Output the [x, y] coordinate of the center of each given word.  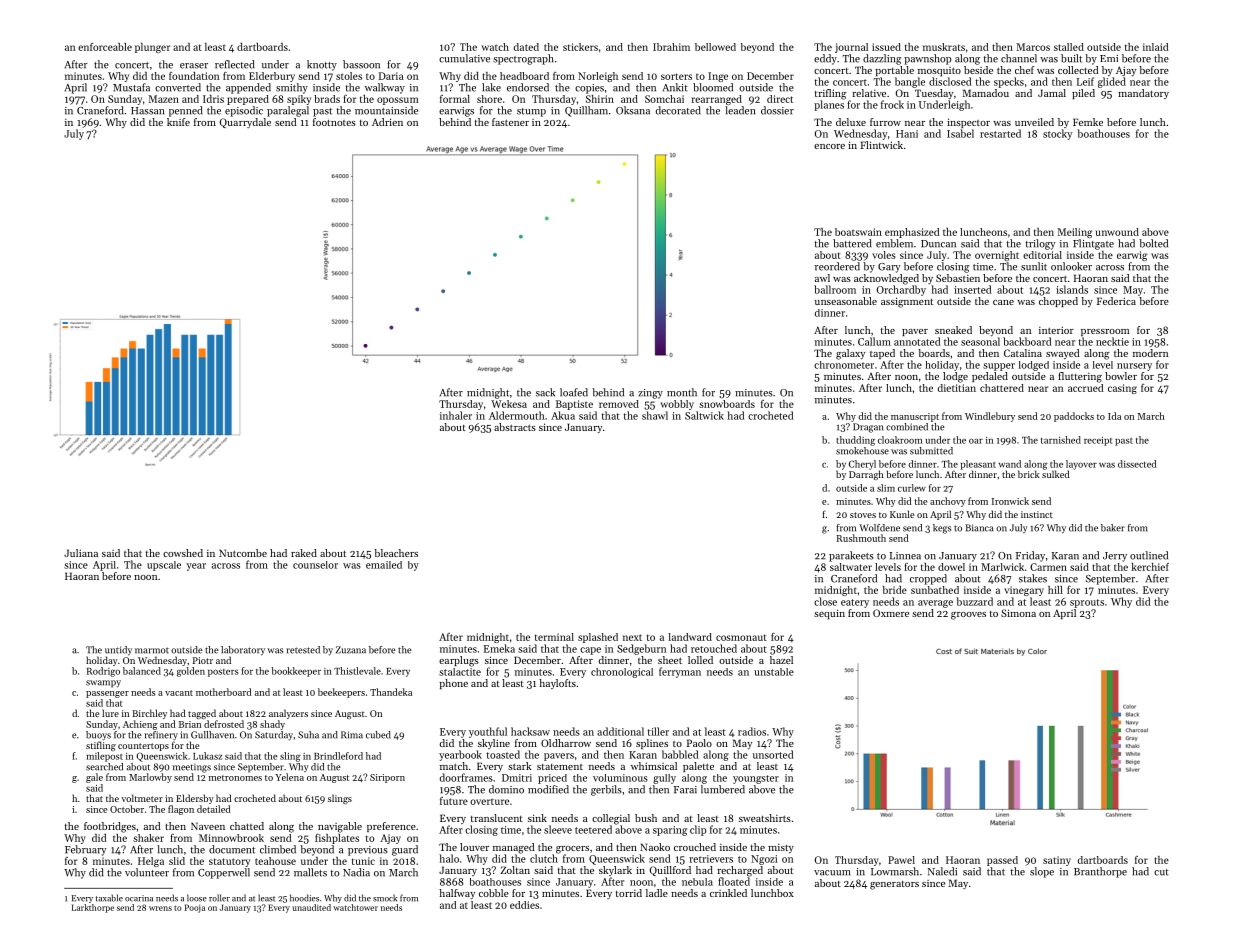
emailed [384, 565]
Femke [1088, 122]
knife [178, 122]
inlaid [1156, 47]
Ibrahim [671, 47]
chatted [247, 826]
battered [852, 243]
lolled [700, 660]
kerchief [1150, 567]
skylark [615, 871]
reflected [235, 64]
